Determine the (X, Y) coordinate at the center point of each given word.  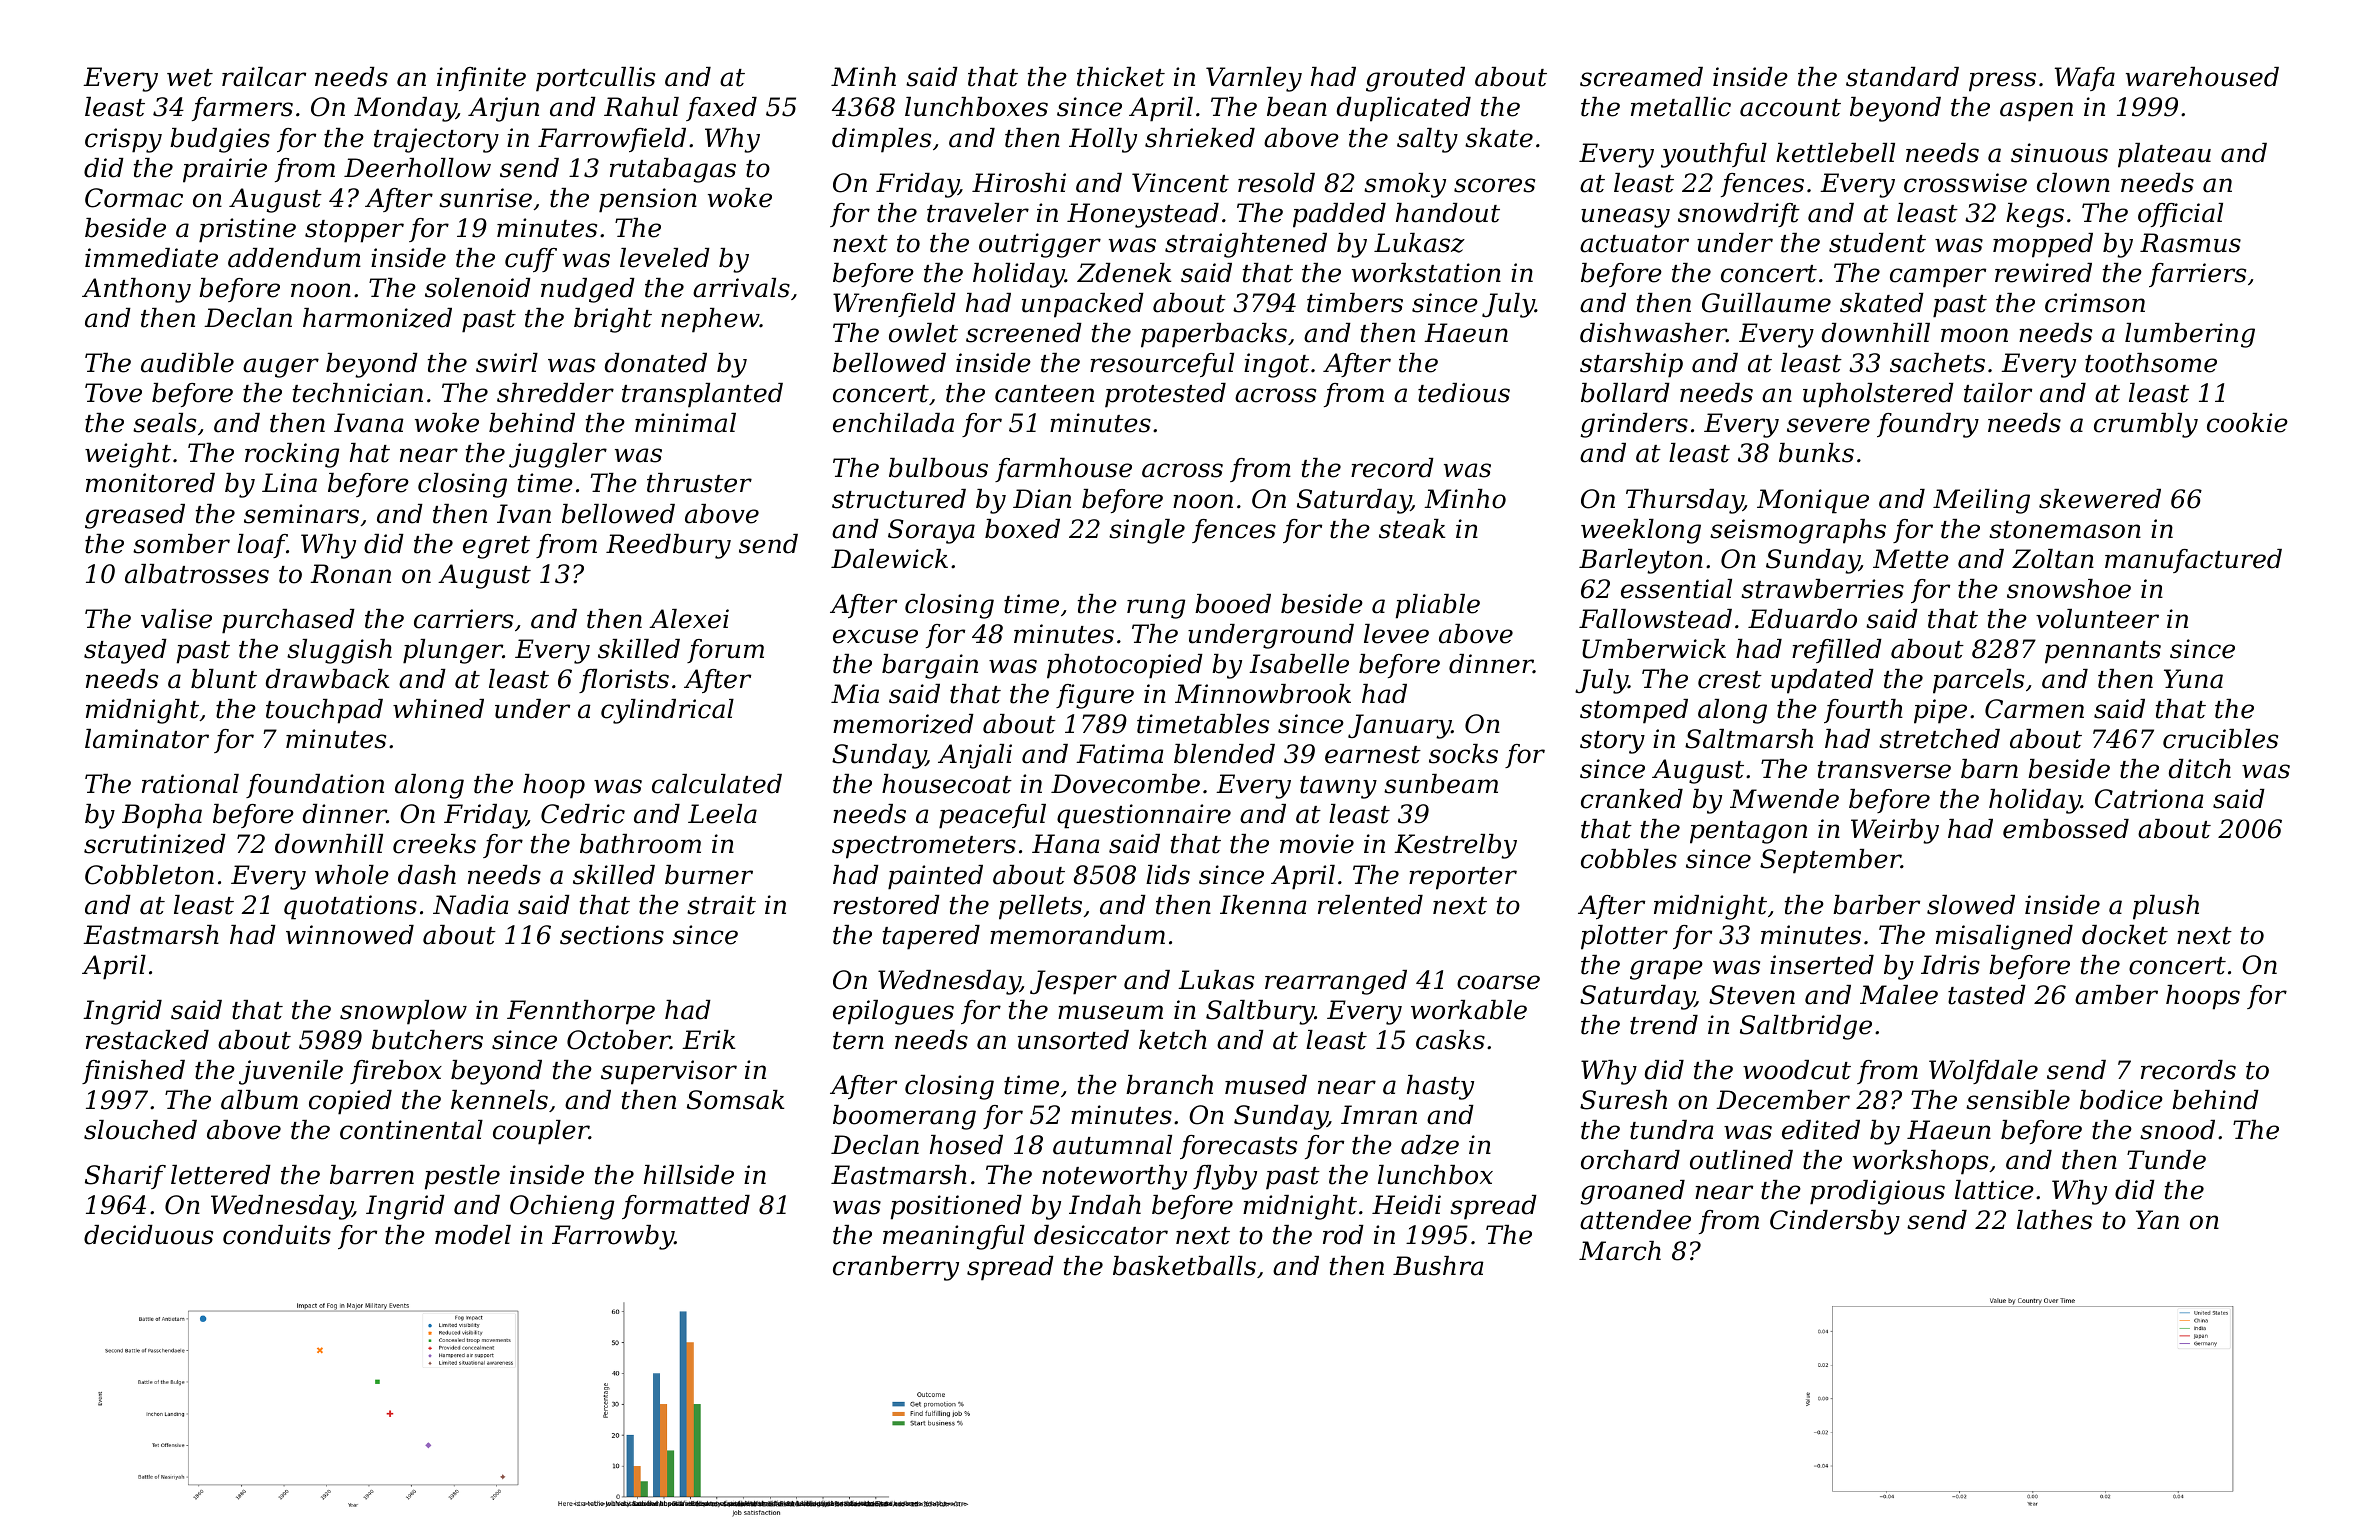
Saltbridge (1806, 1027)
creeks (434, 844)
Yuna (2193, 679)
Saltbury (1260, 1012)
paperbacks (1214, 335)
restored (886, 905)
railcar (264, 77)
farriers (2197, 275)
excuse (875, 636)
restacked (147, 1040)
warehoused (2202, 77)
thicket (1121, 77)
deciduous (148, 1235)
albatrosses (197, 574)
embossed (2066, 829)
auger (281, 368)
